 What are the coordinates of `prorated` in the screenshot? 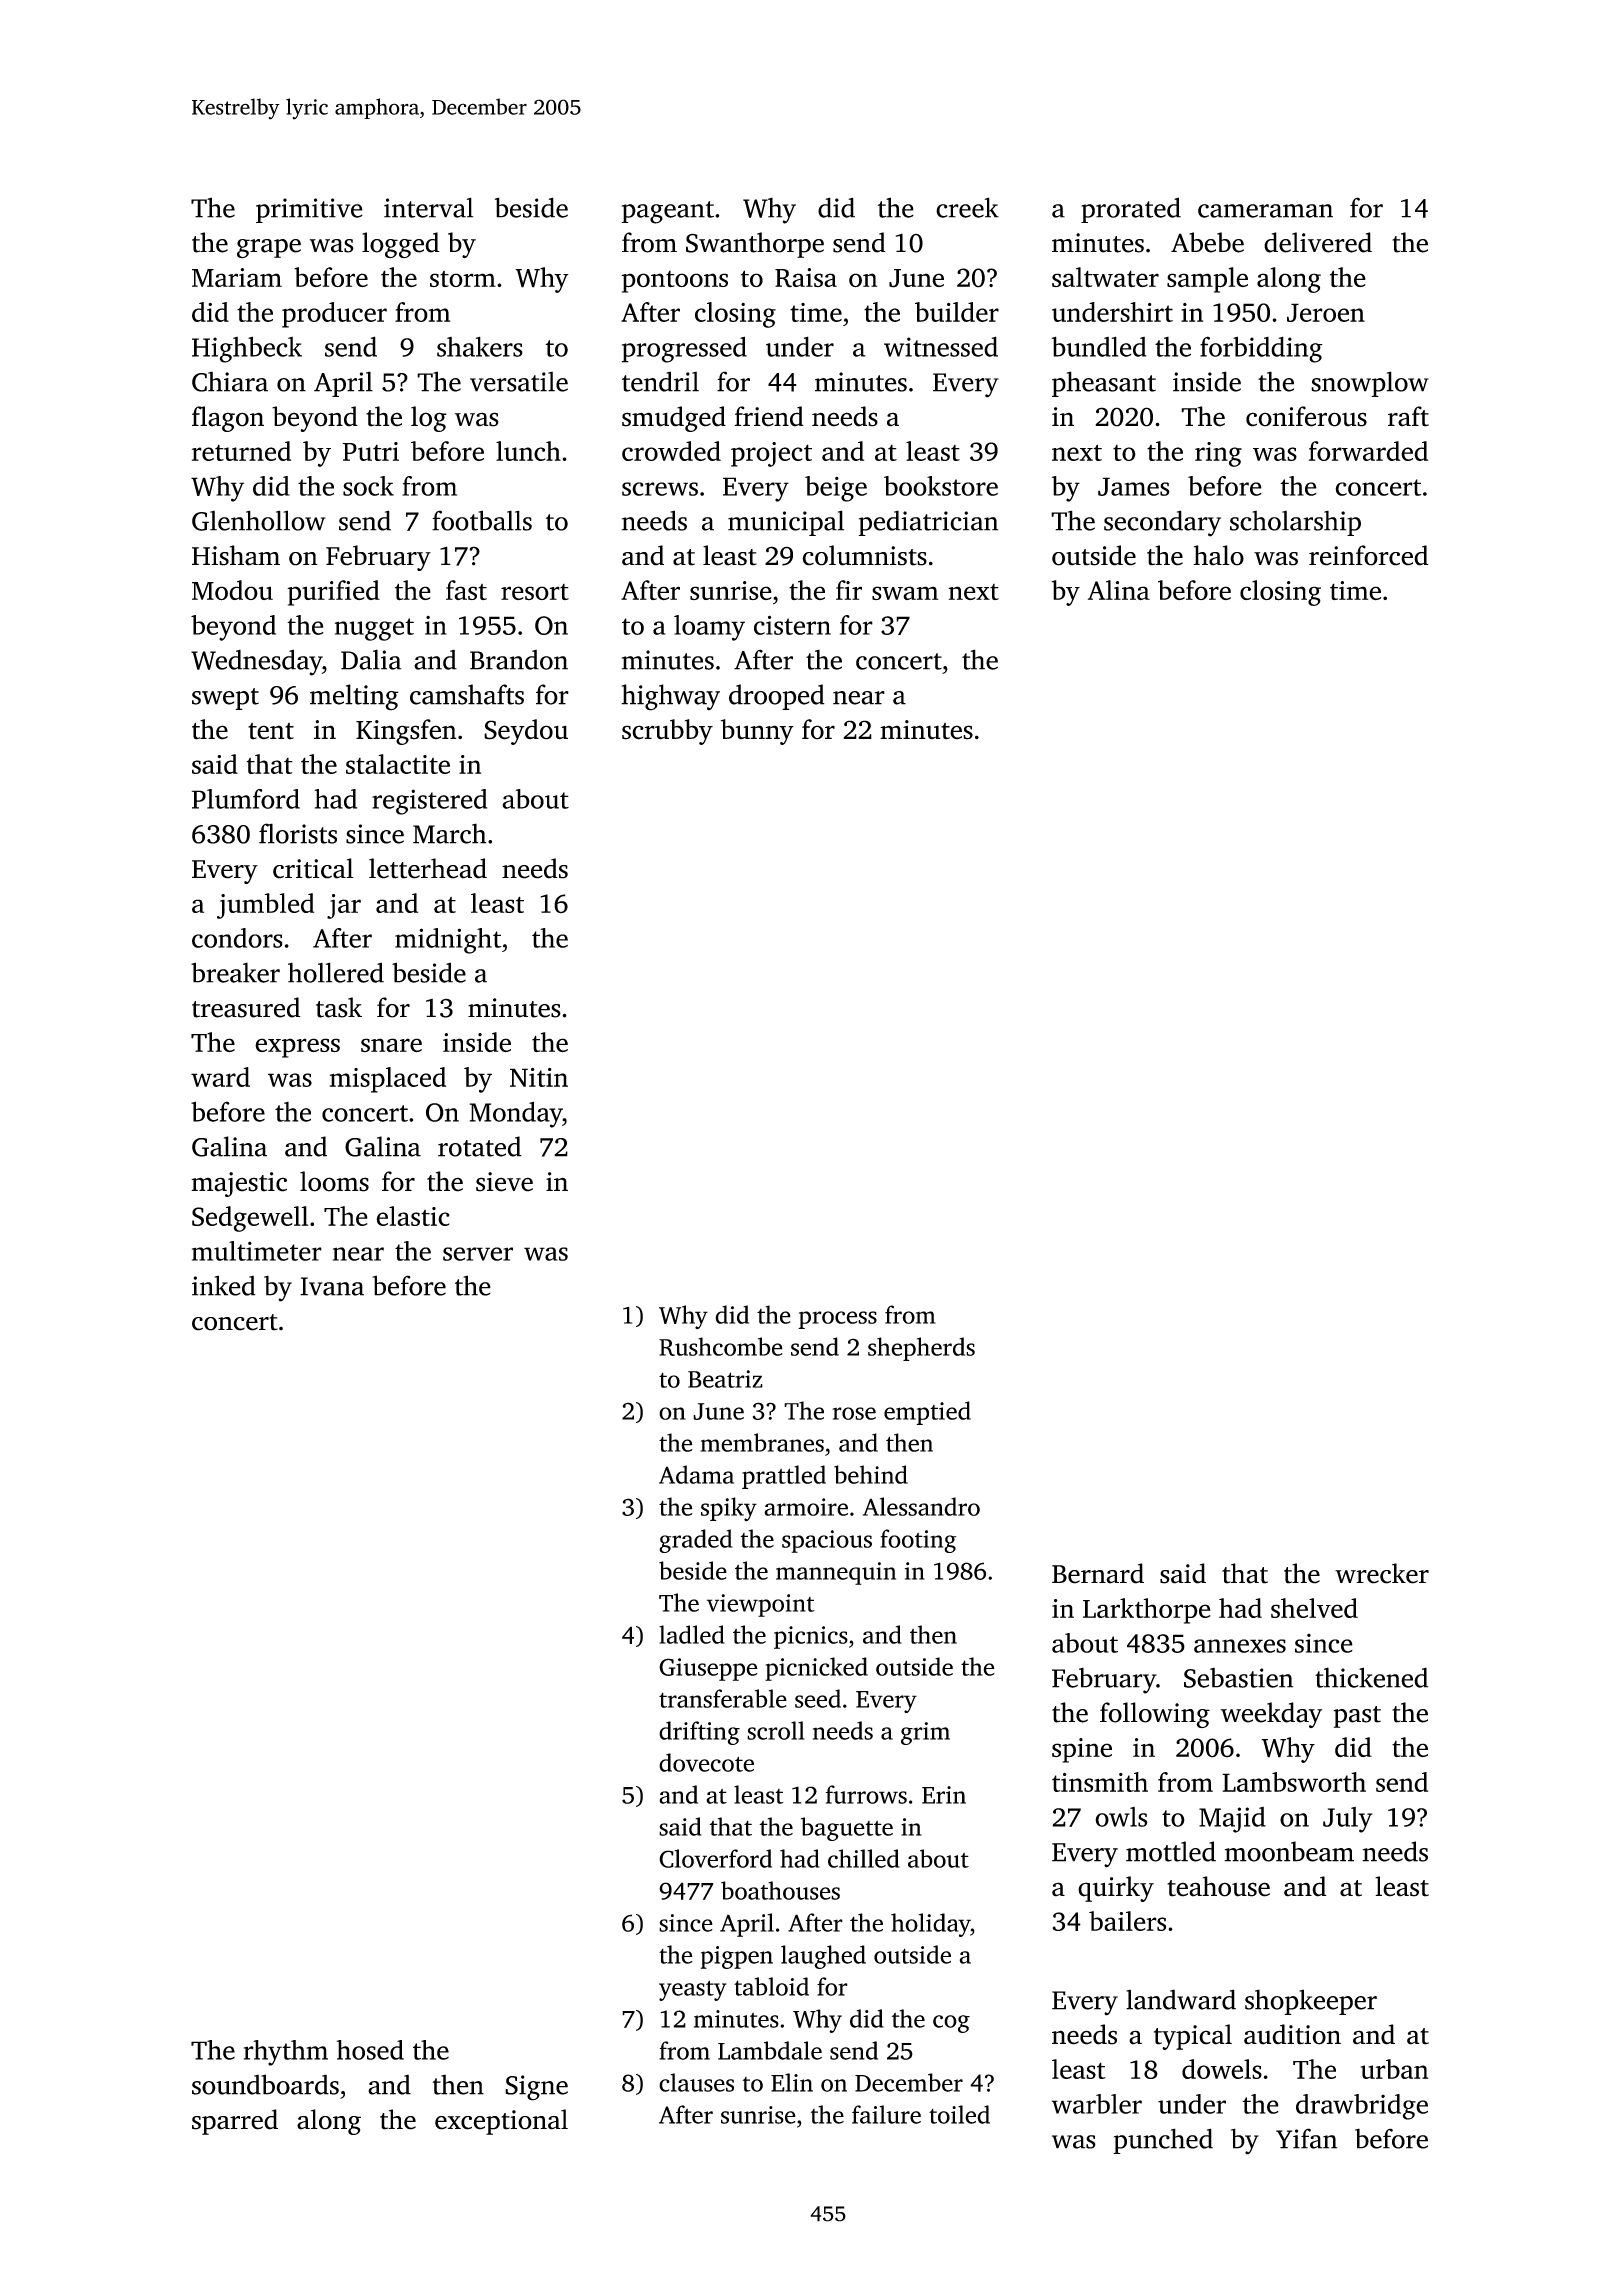 It's located at (1131, 210).
